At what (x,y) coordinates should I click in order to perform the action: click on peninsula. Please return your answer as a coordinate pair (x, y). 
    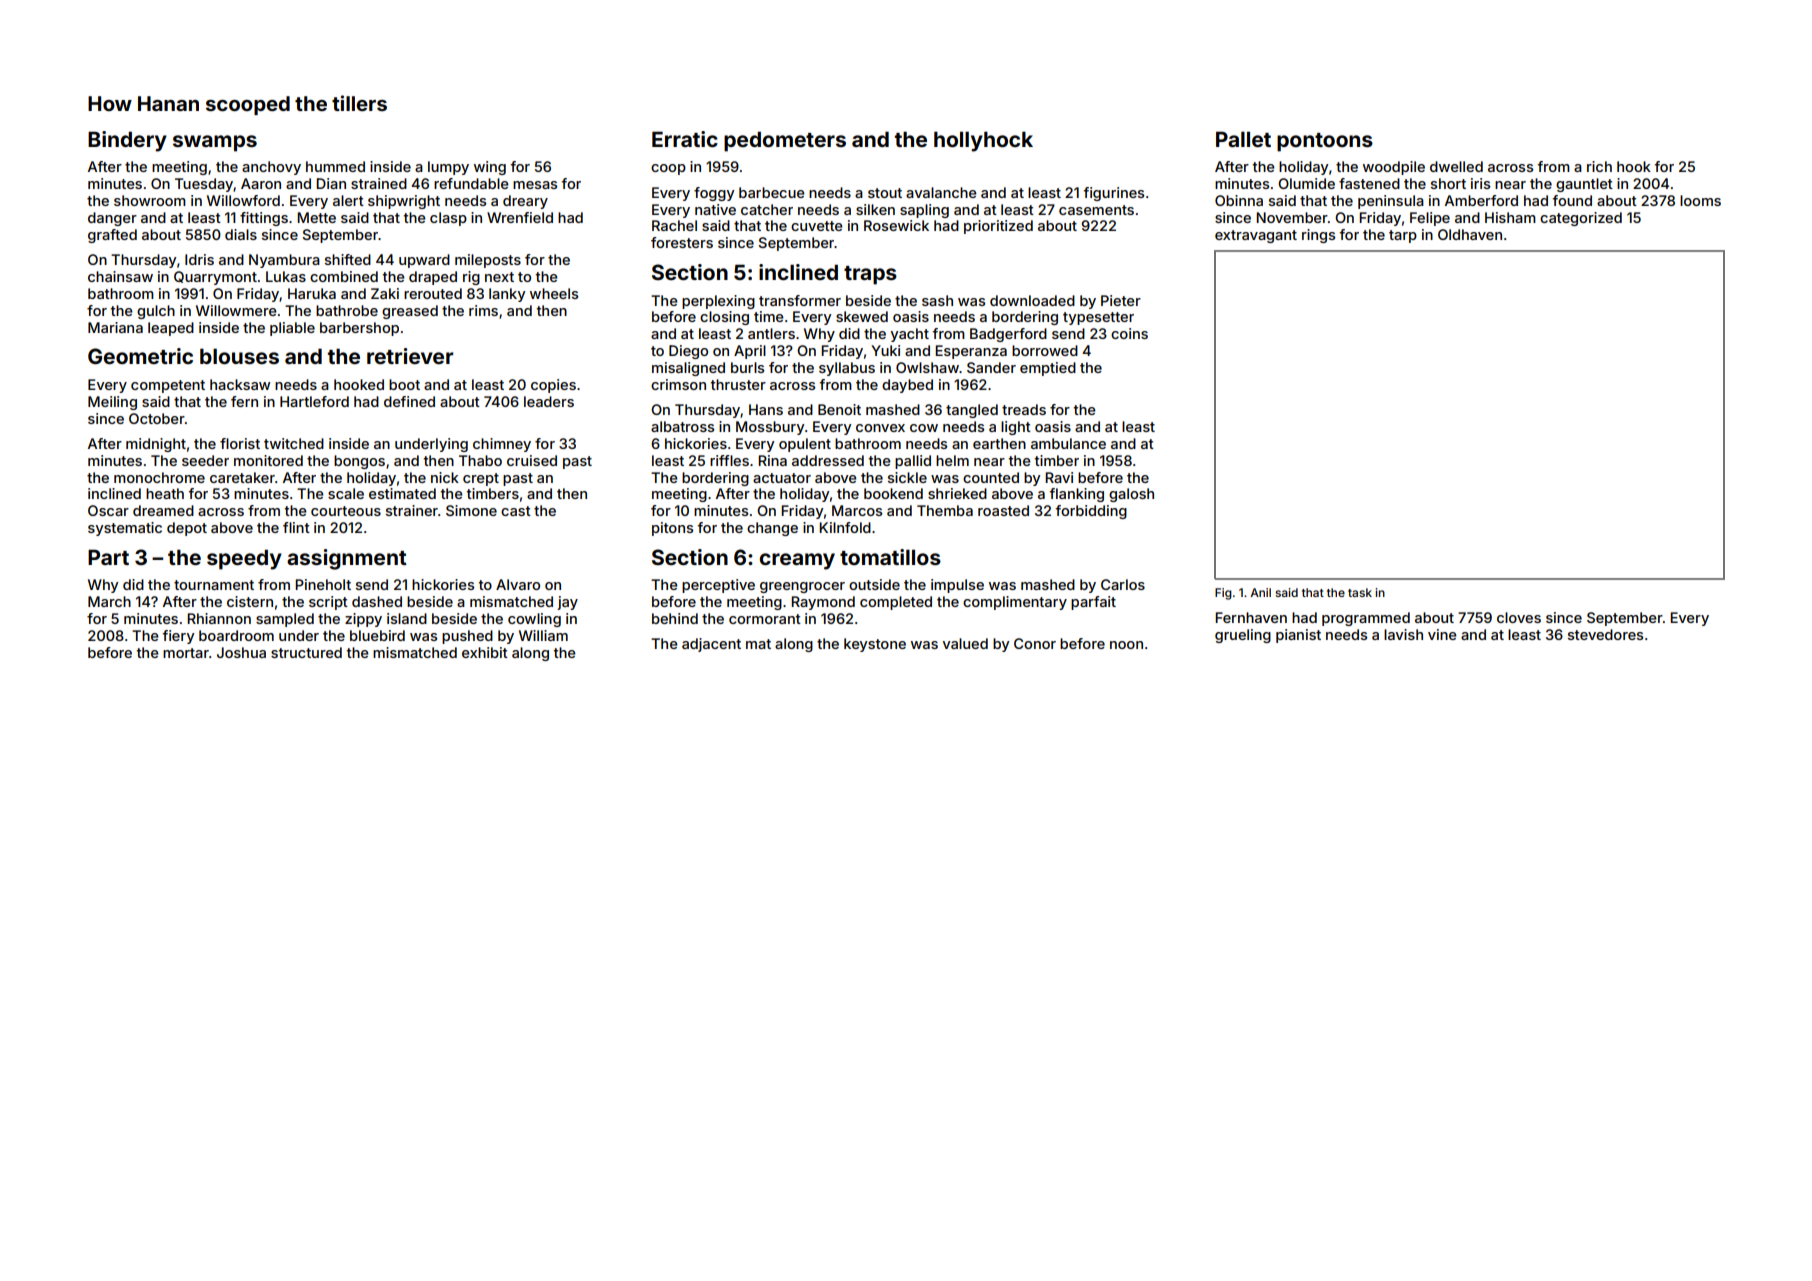
    Looking at the image, I should click on (1391, 202).
